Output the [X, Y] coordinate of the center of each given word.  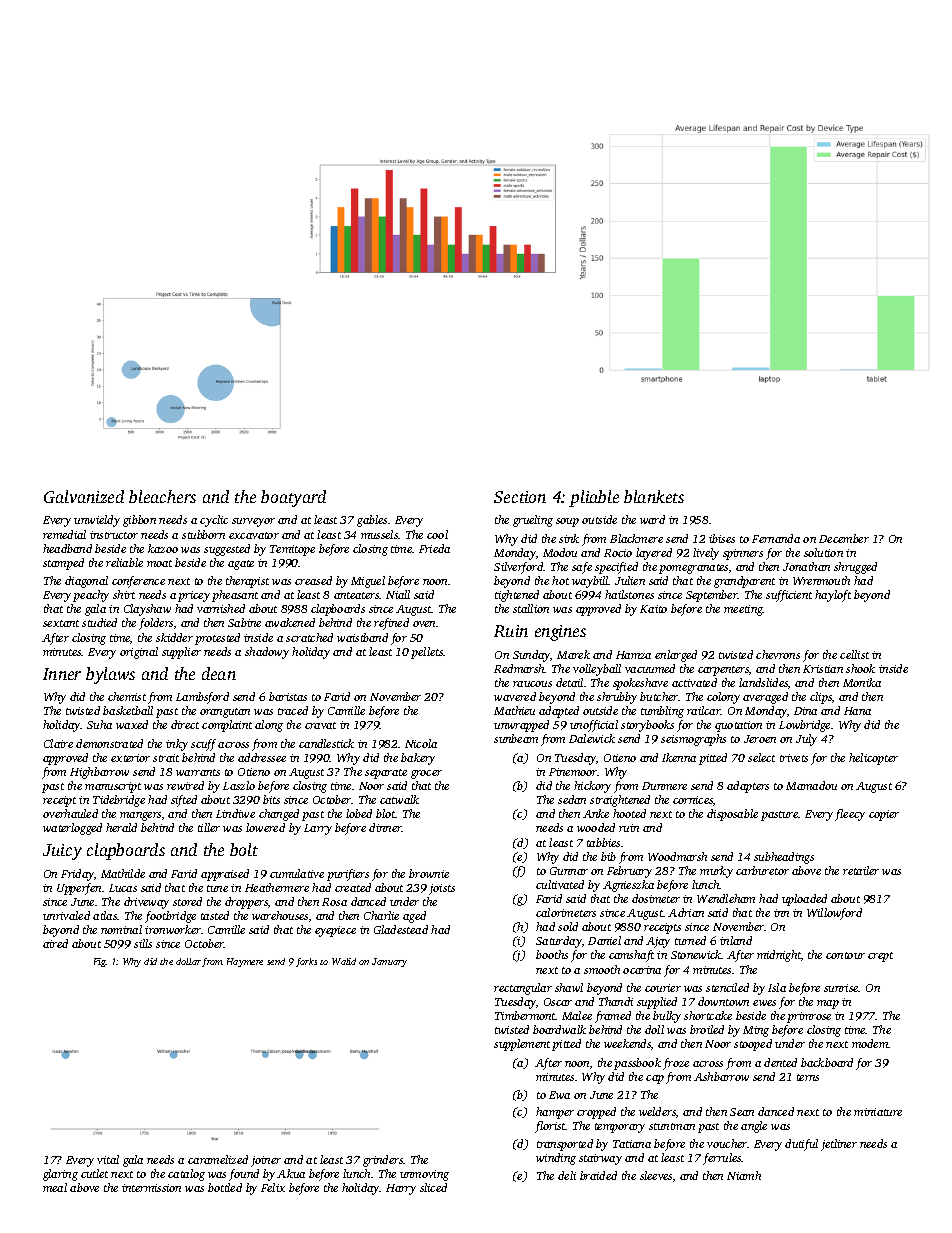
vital [108, 1159]
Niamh [744, 1175]
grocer [426, 774]
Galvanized [84, 496]
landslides [763, 682]
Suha [99, 724]
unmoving [424, 1175]
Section [520, 497]
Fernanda [776, 538]
